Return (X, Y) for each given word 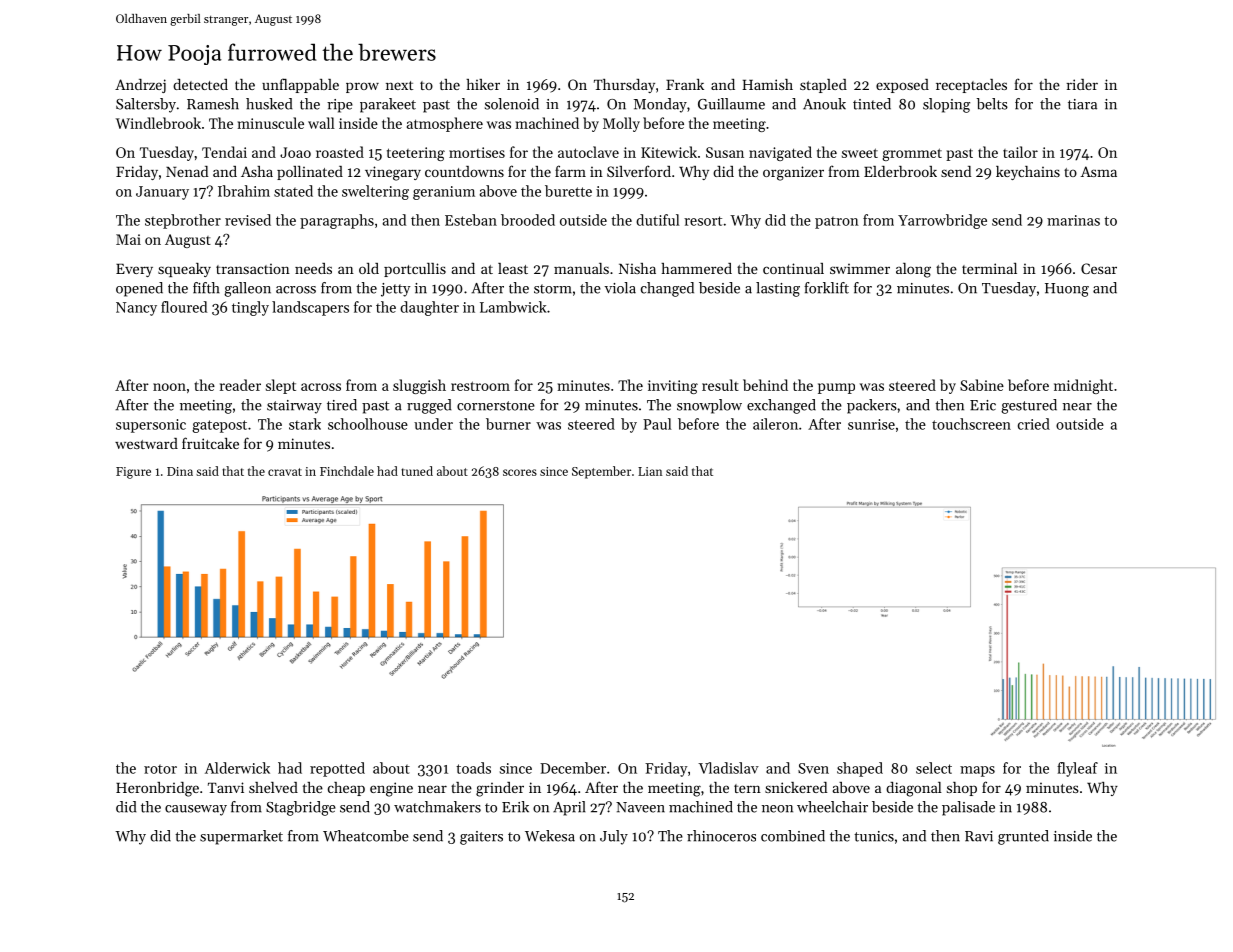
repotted (337, 769)
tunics (874, 836)
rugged (429, 406)
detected (200, 84)
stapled (823, 86)
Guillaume (731, 104)
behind (765, 385)
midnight (1083, 386)
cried (1034, 424)
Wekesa (550, 836)
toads (473, 768)
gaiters (481, 838)
